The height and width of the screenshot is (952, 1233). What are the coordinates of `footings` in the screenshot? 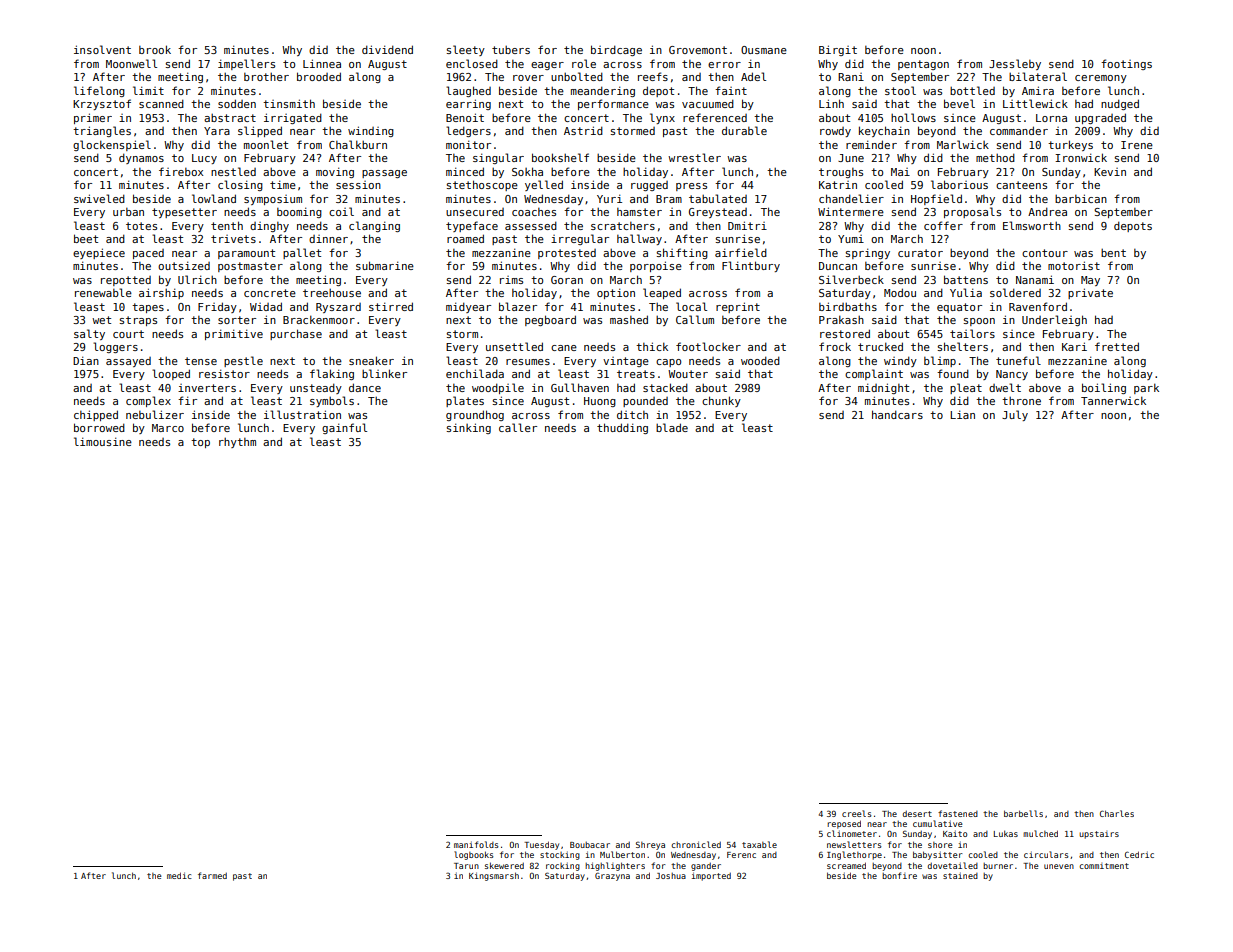 It's located at (1126, 64).
